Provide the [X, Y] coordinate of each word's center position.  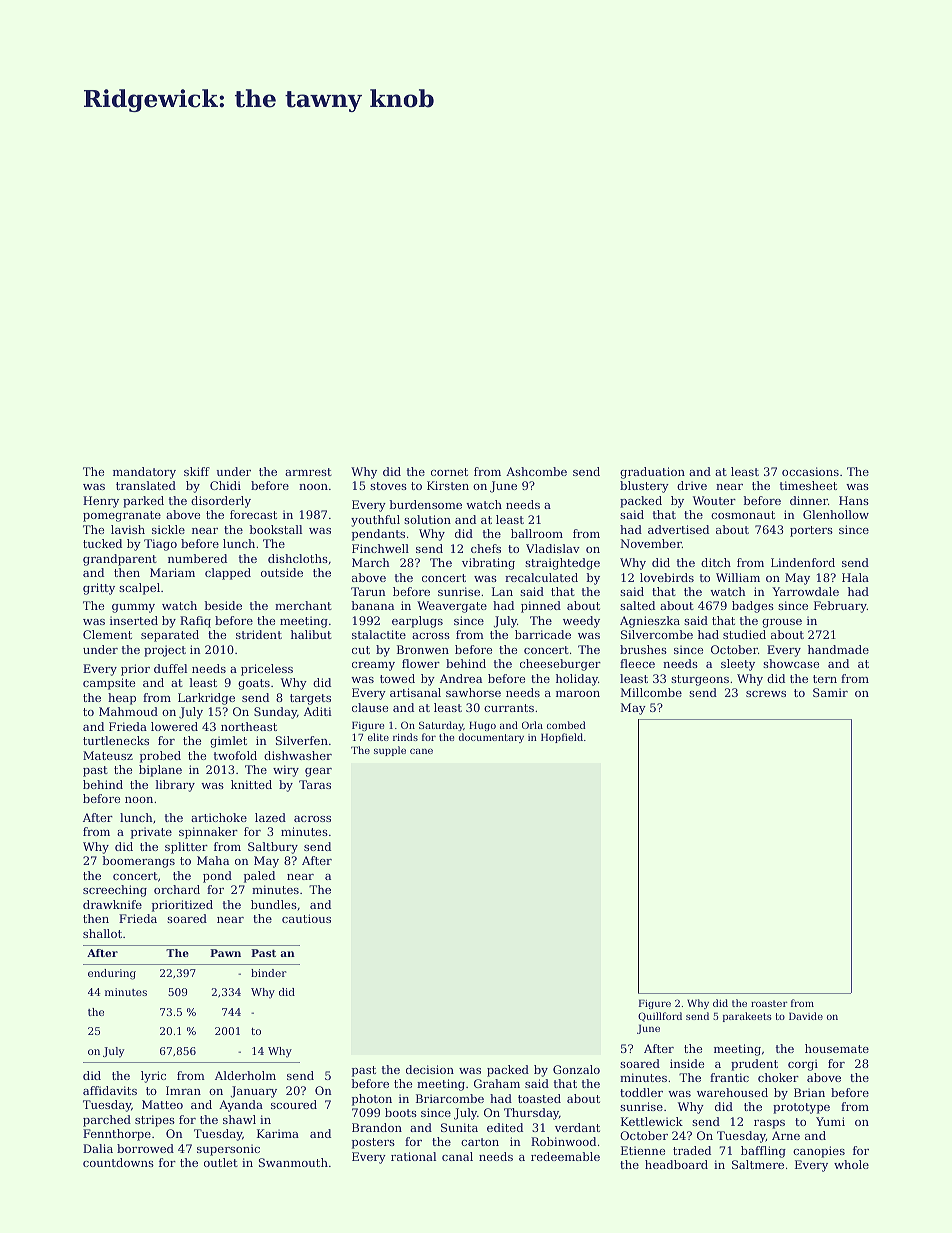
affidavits [110, 1090]
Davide [806, 1016]
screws [766, 694]
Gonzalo [576, 1069]
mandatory [144, 473]
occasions [810, 471]
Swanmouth [293, 1162]
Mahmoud [128, 711]
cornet [449, 472]
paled [259, 877]
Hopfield [562, 738]
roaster [769, 1003]
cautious [306, 918]
